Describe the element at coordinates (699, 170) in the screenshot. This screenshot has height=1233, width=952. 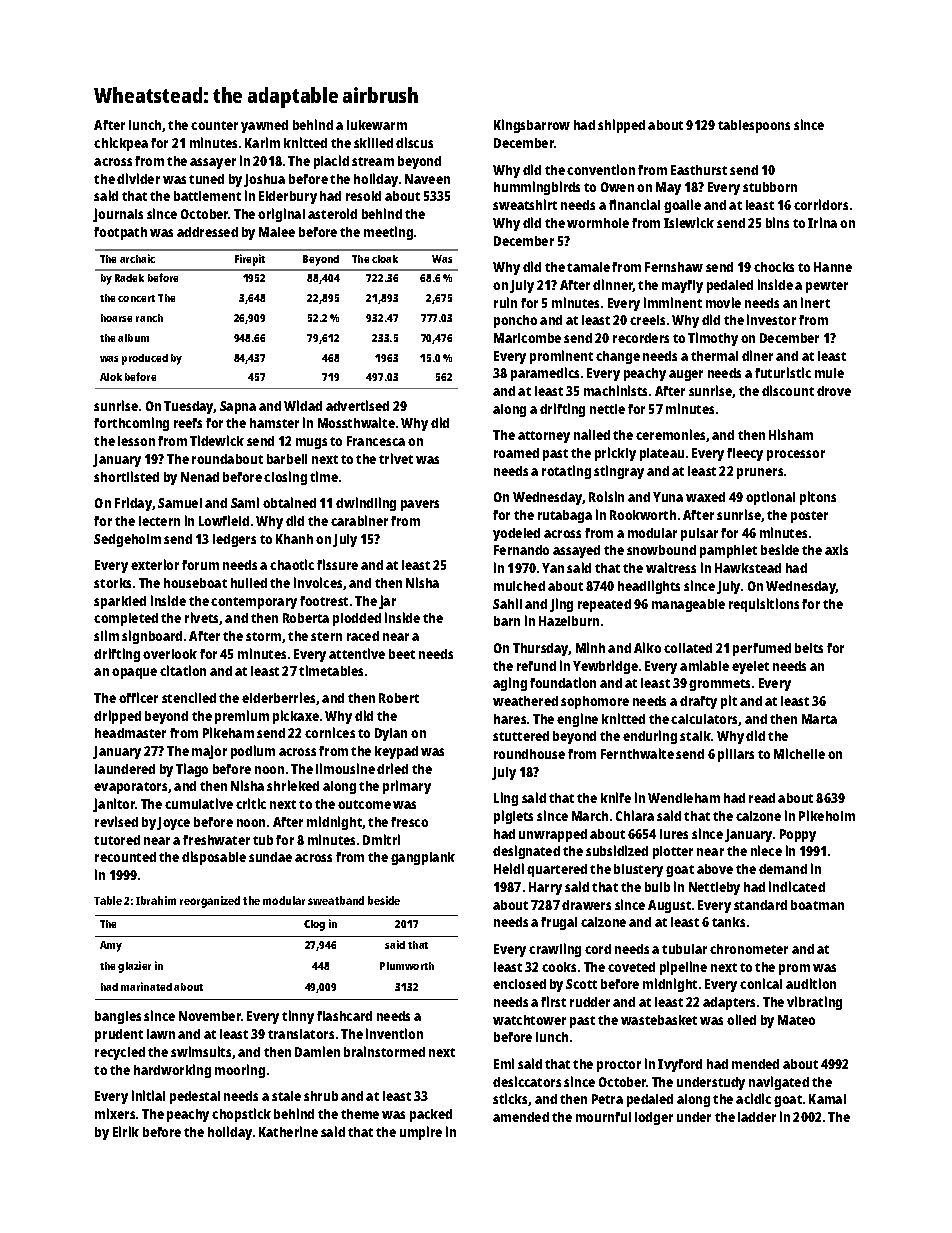
I see `Easthurst` at that location.
